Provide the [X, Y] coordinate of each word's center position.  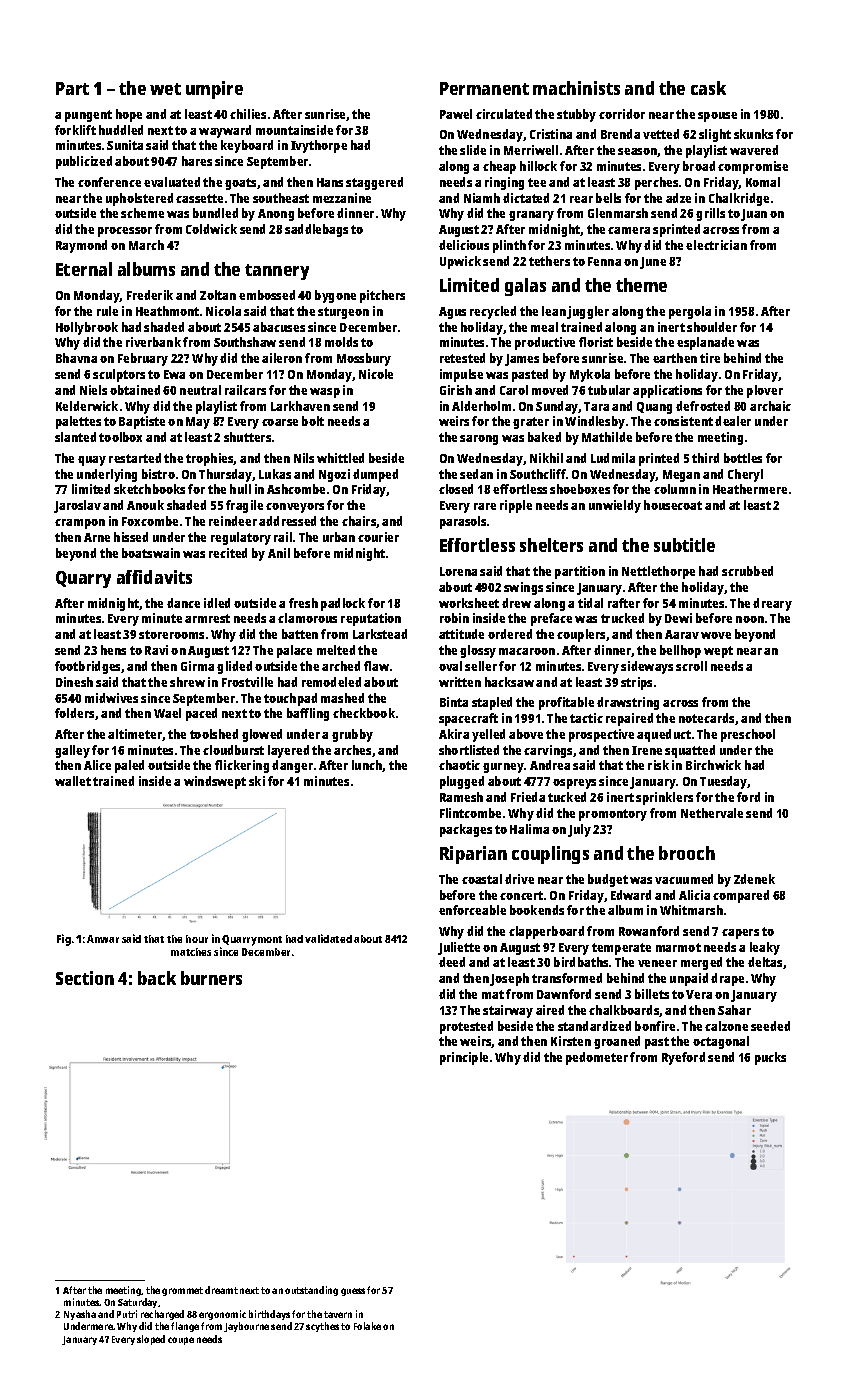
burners [211, 978]
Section [85, 978]
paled [129, 766]
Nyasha [80, 1315]
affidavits [154, 577]
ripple [516, 506]
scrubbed [747, 571]
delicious [464, 245]
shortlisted [469, 750]
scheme [142, 213]
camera [629, 230]
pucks [770, 1058]
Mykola [590, 375]
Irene [647, 750]
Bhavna [76, 358]
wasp [325, 393]
